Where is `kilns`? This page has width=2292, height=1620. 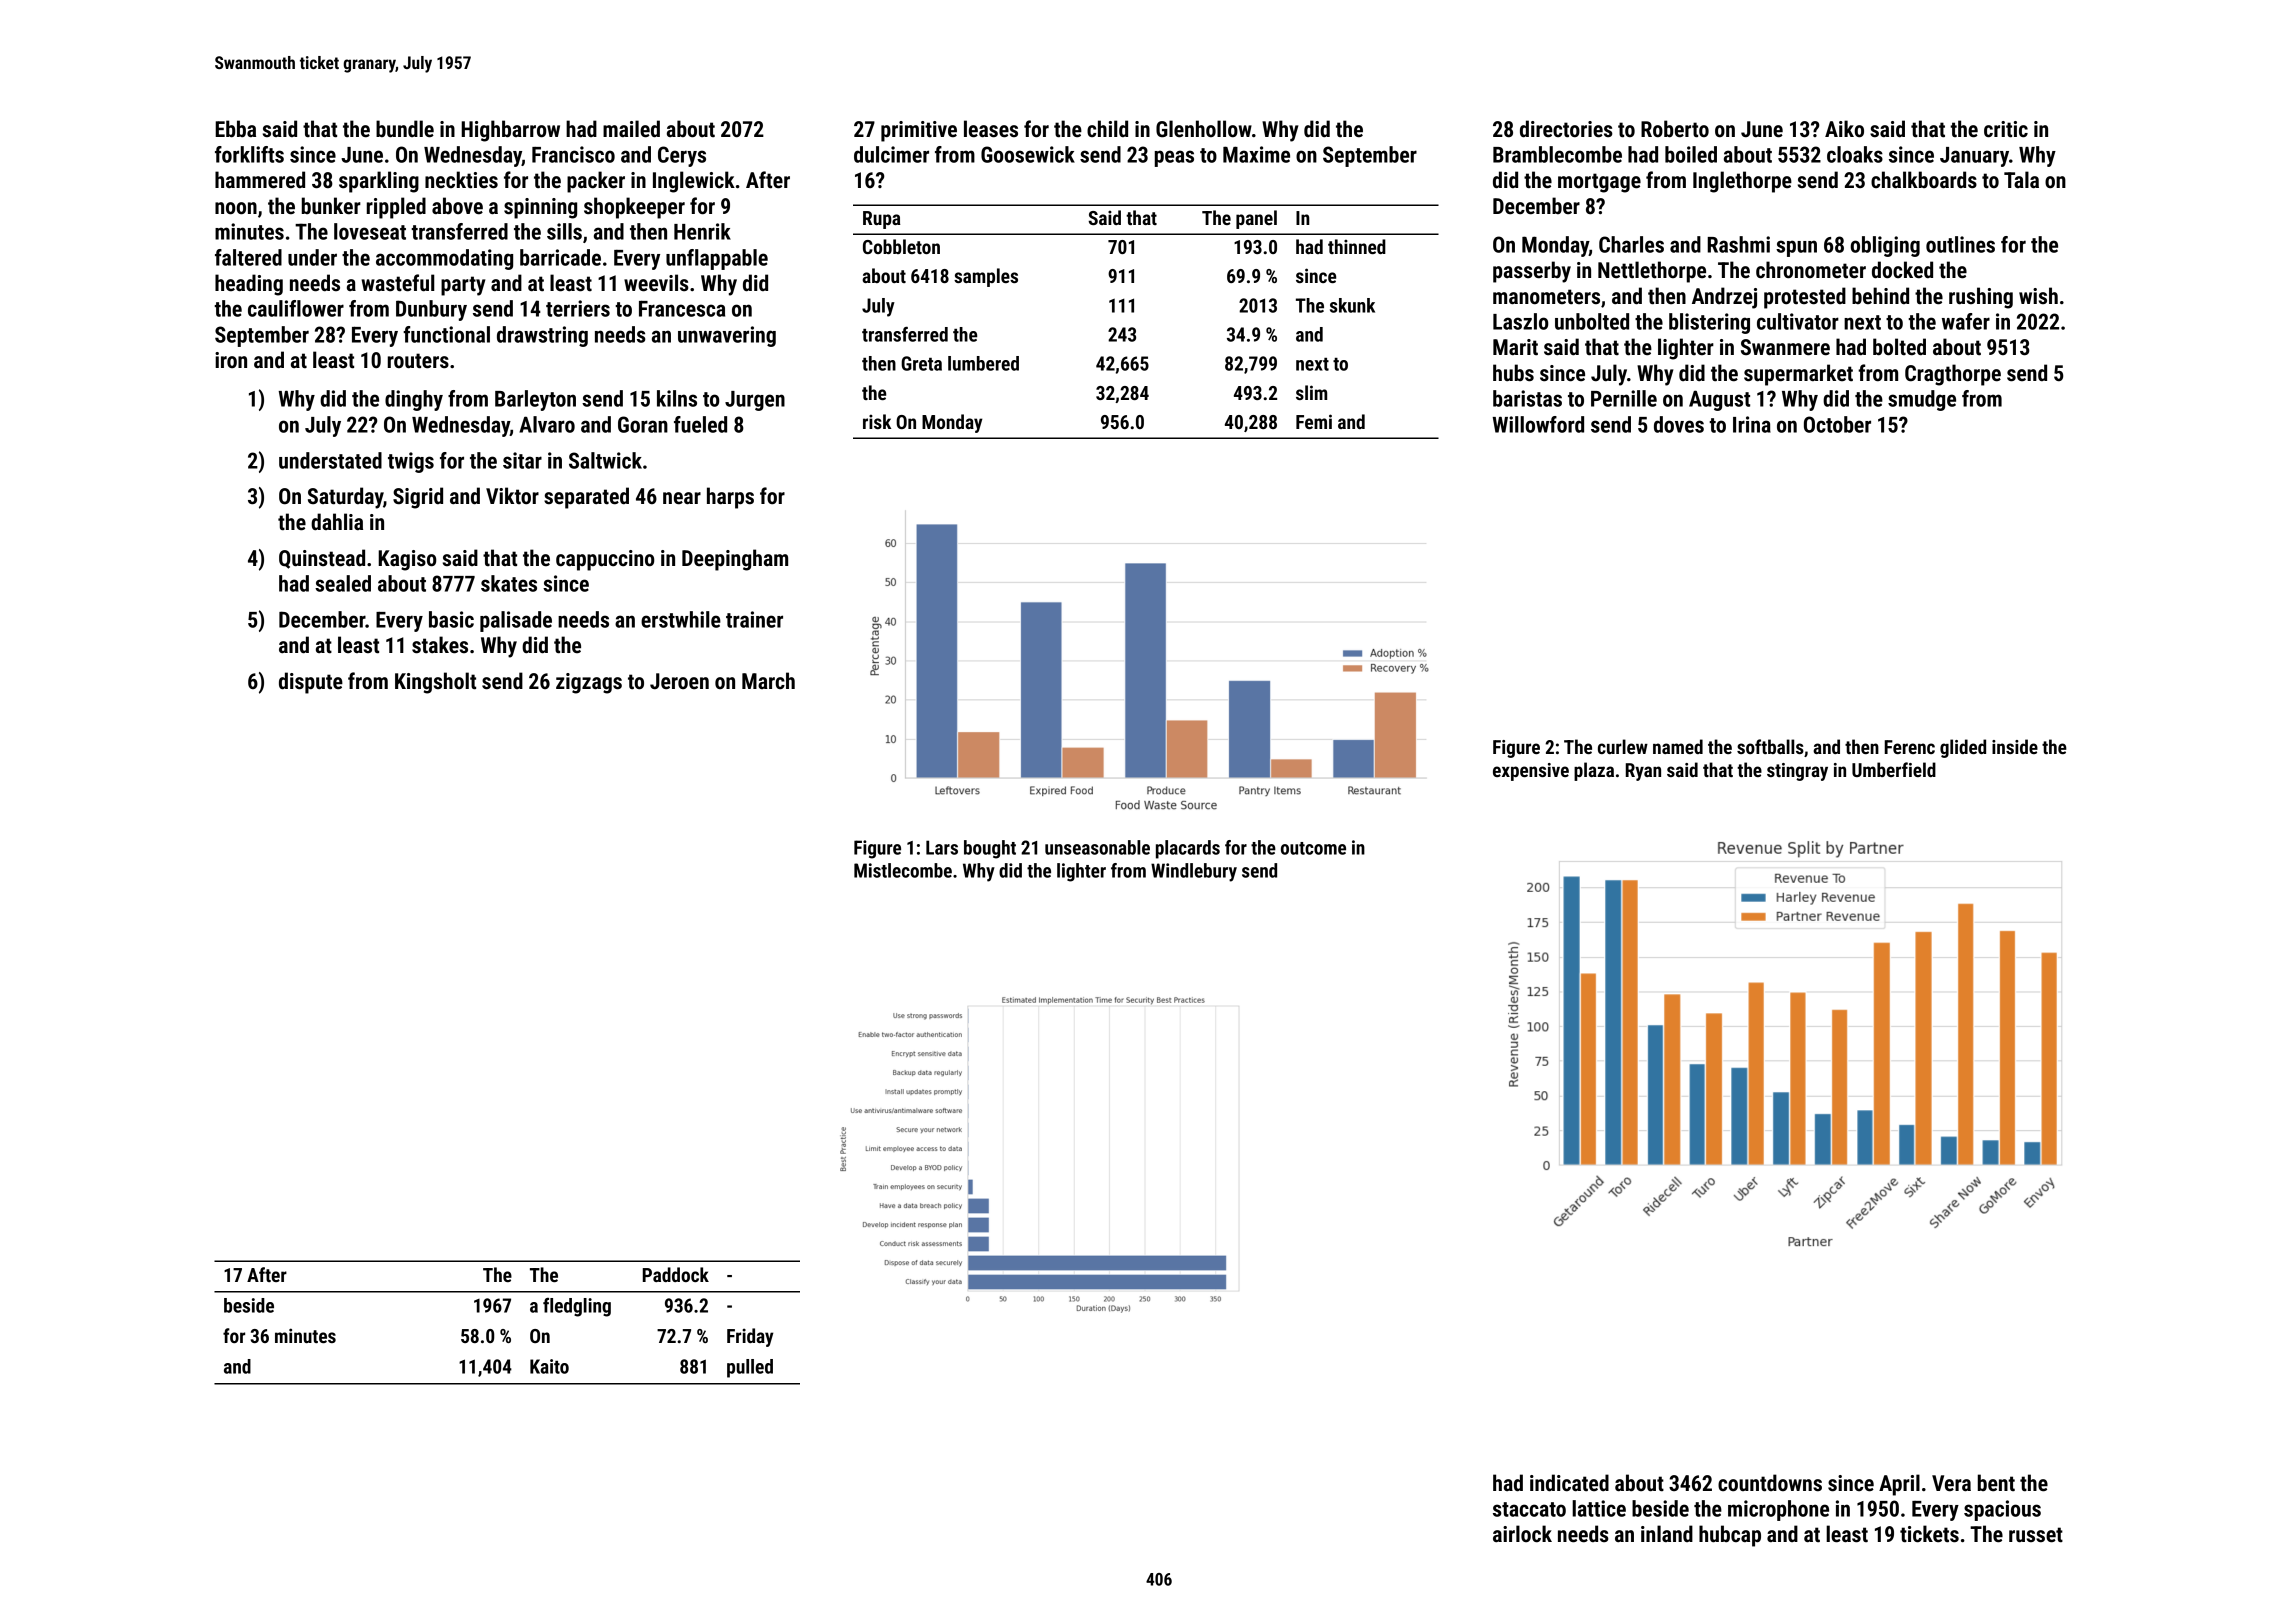 kilns is located at coordinates (677, 398).
